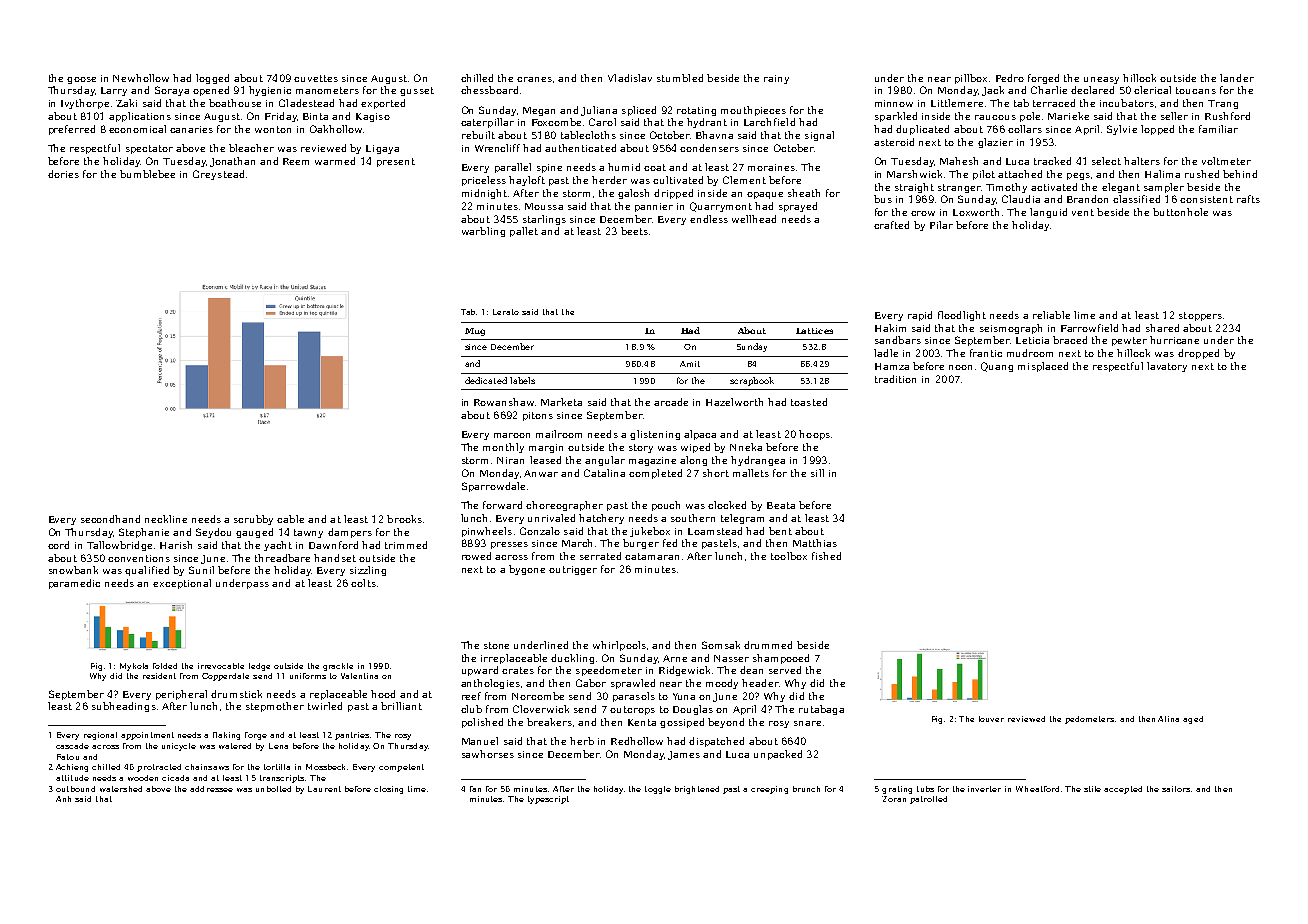 This screenshot has height=924, width=1308. I want to click on uneasy, so click(1101, 80).
